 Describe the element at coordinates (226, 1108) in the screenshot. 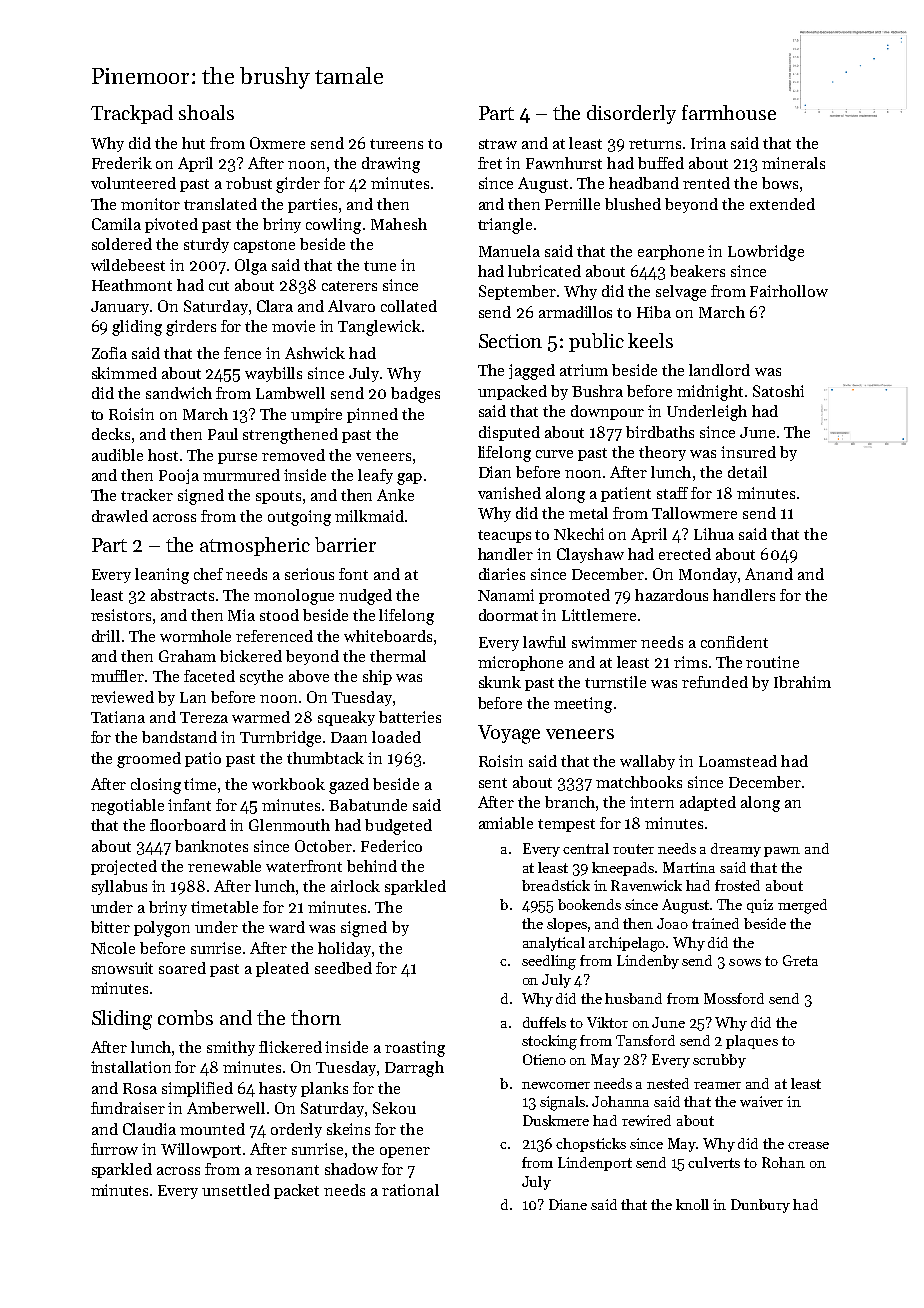

I see `Amberwell` at that location.
